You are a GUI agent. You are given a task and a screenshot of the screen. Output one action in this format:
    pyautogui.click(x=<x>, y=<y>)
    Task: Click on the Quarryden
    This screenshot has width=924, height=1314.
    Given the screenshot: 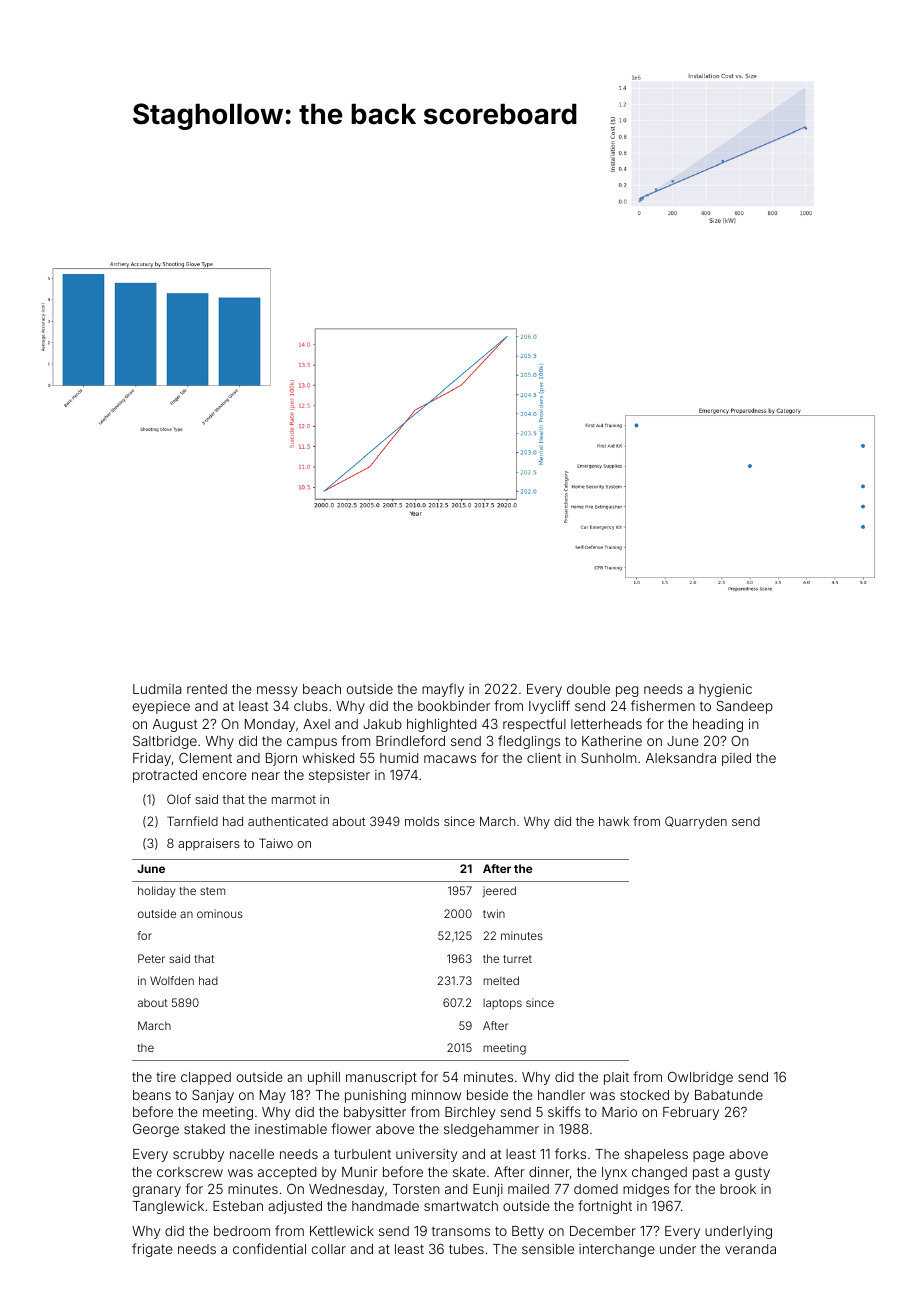 What is the action you would take?
    pyautogui.click(x=696, y=822)
